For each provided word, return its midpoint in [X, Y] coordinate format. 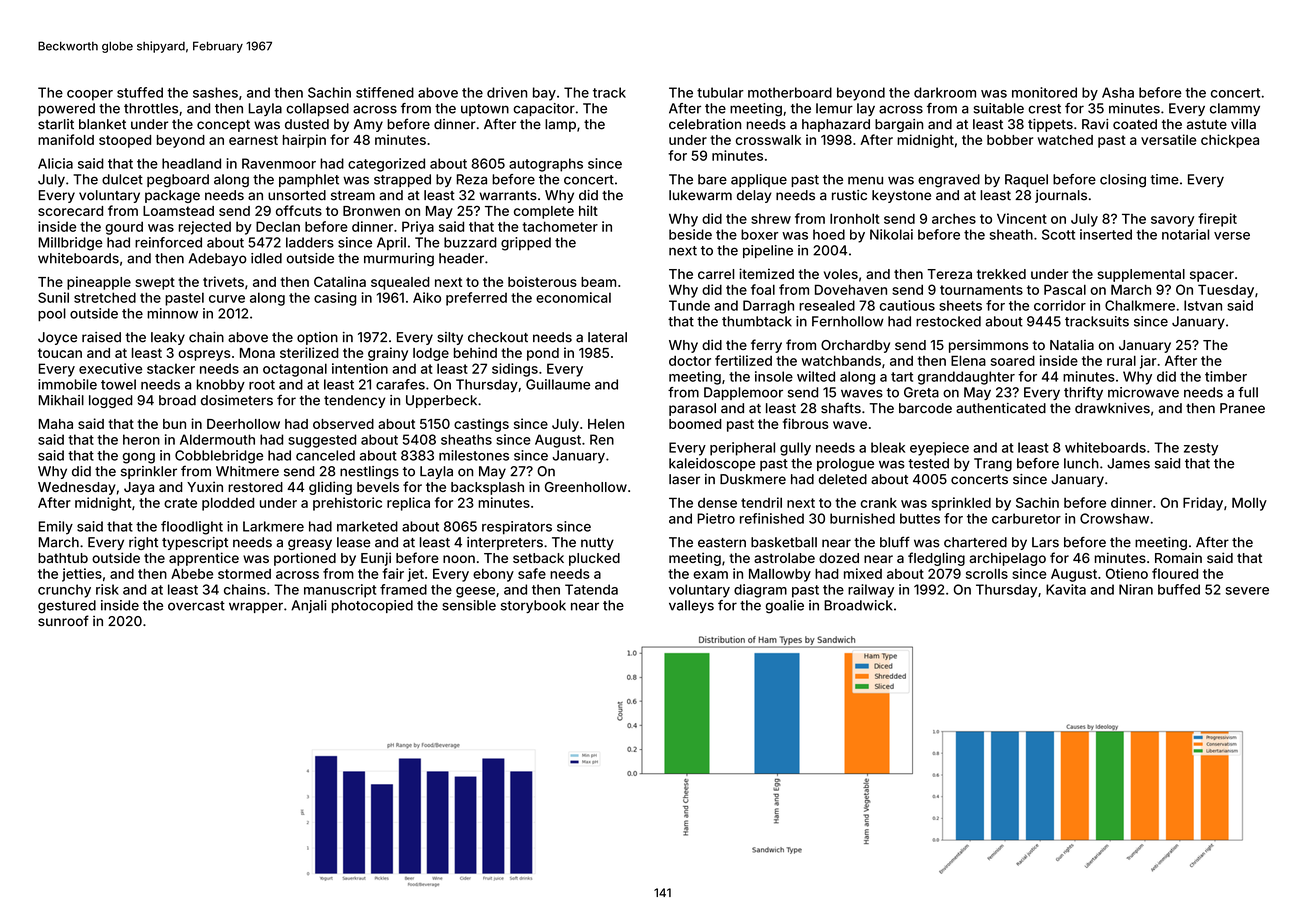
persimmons [988, 346]
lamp [560, 125]
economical [573, 297]
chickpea [1230, 141]
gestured [67, 607]
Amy [368, 125]
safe [532, 573]
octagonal [295, 370]
